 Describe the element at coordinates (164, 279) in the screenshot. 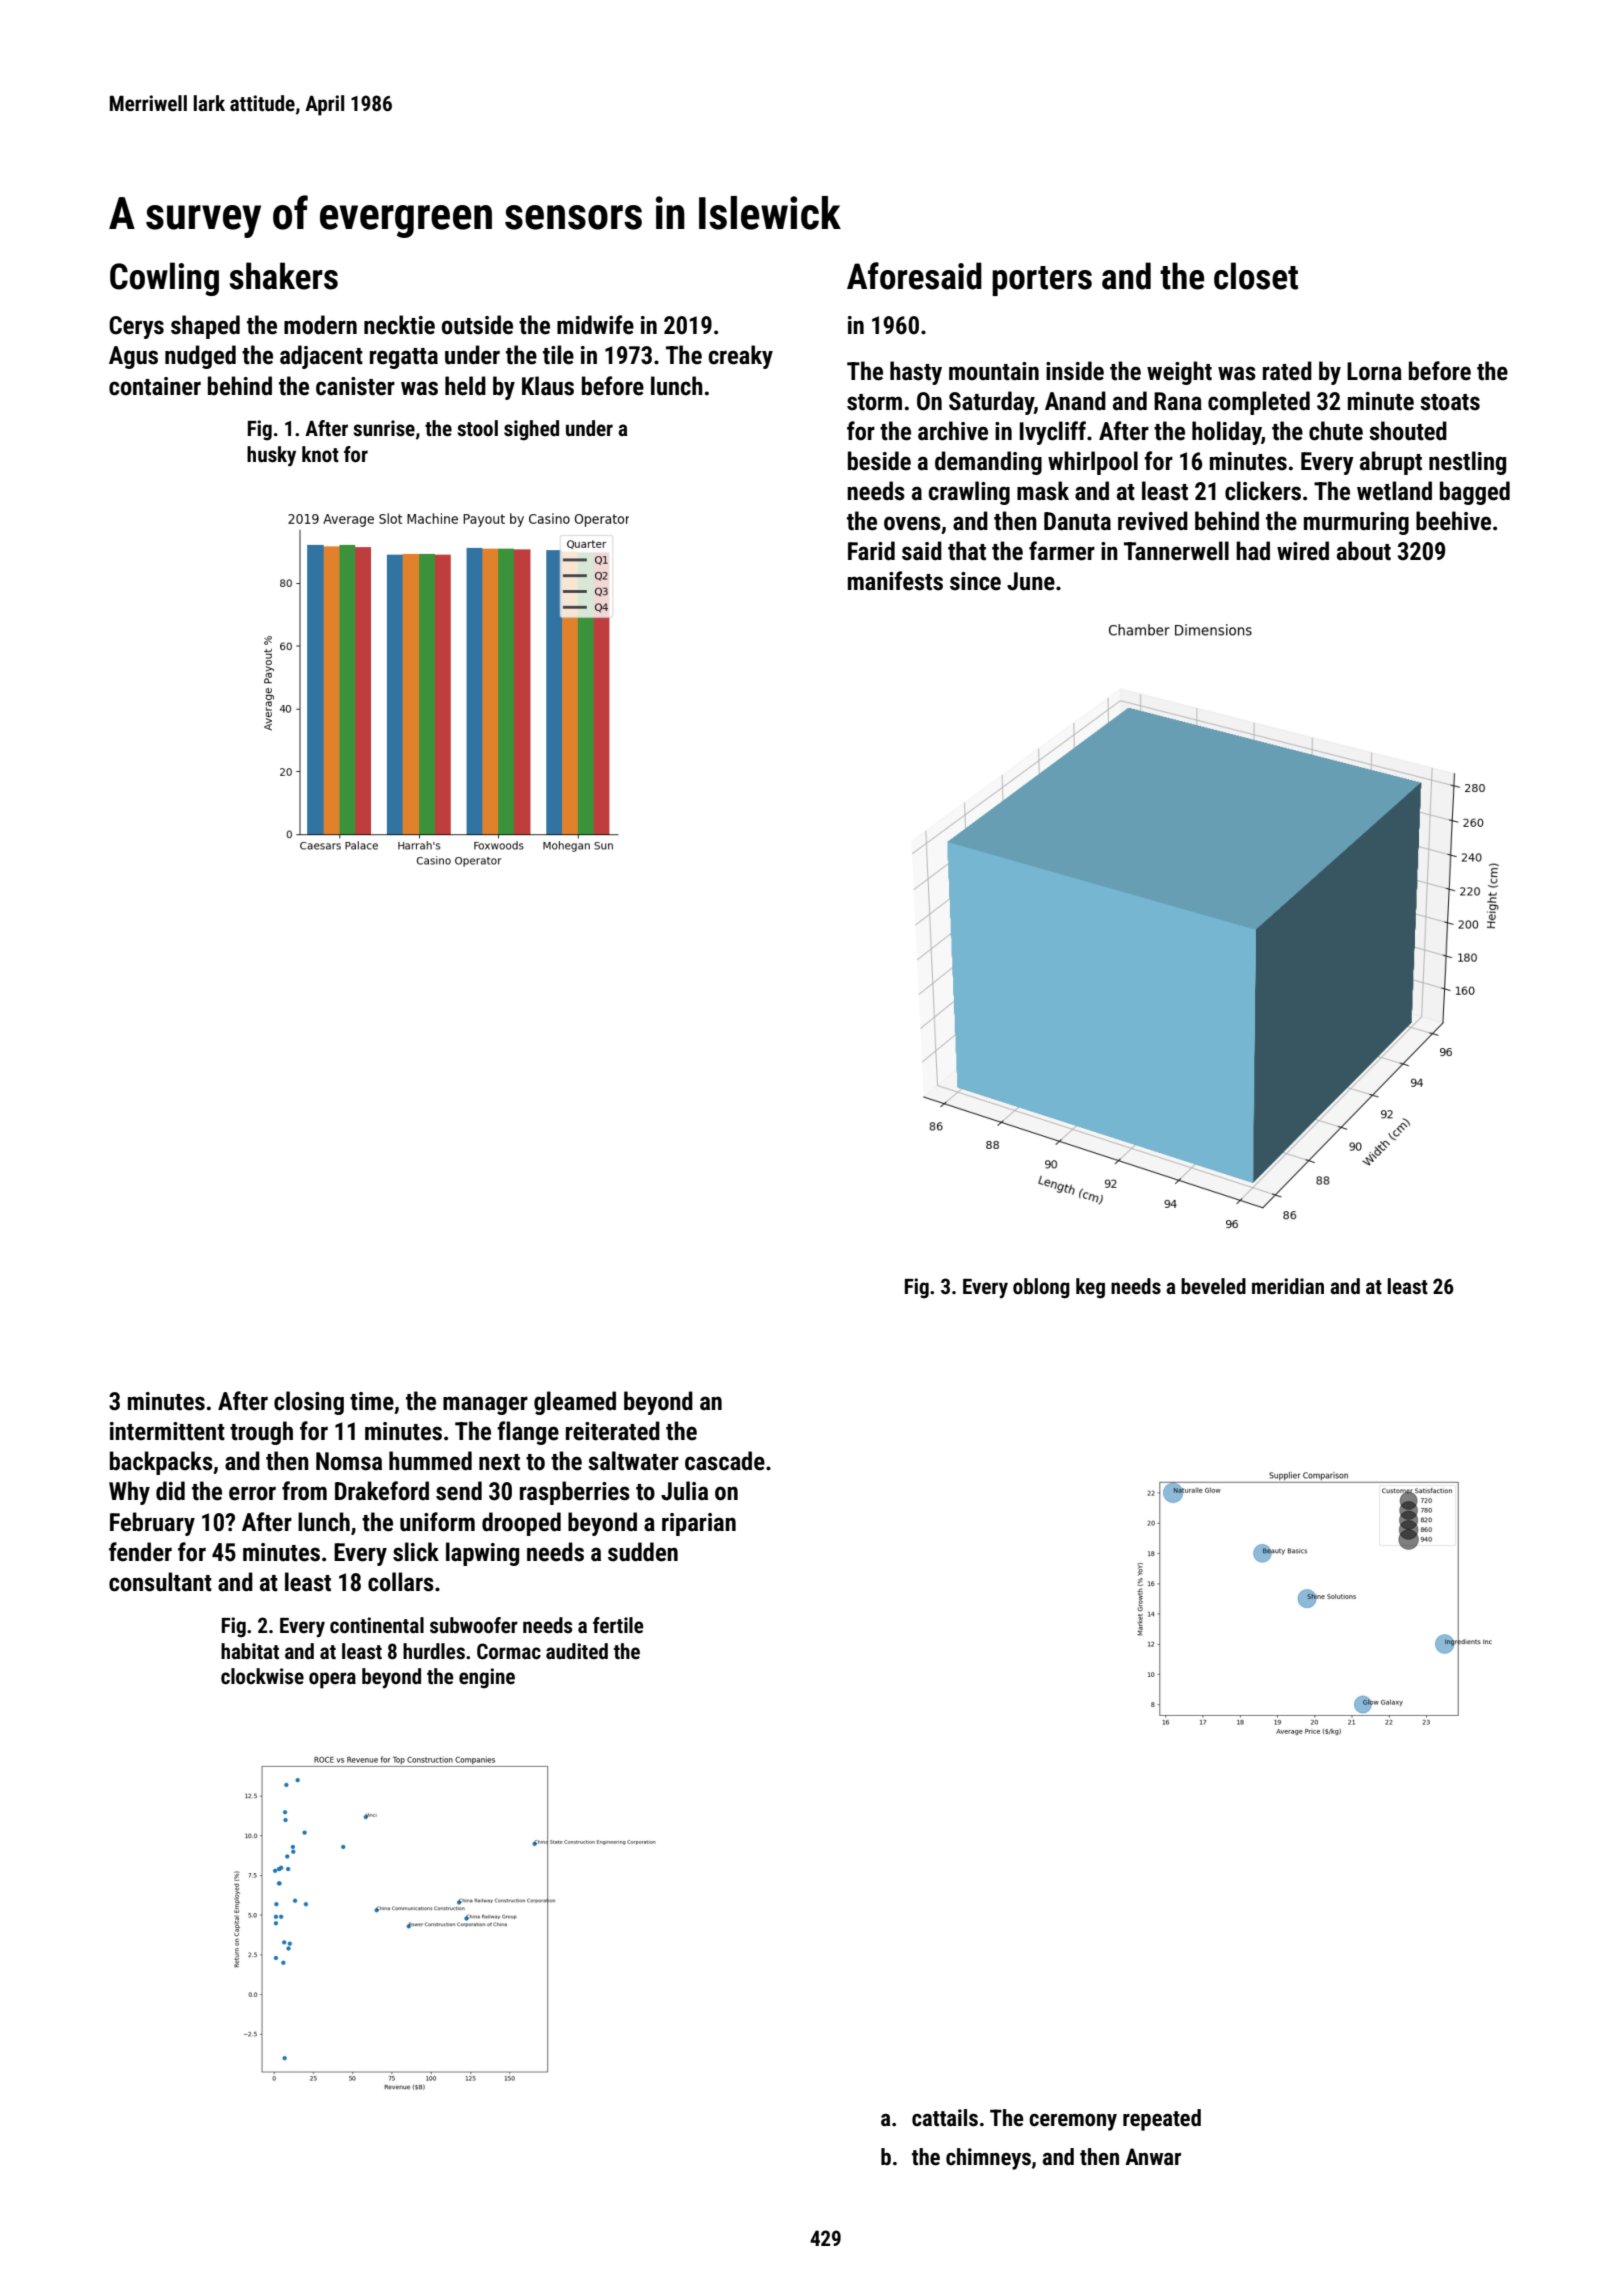

I see `Cowling` at that location.
